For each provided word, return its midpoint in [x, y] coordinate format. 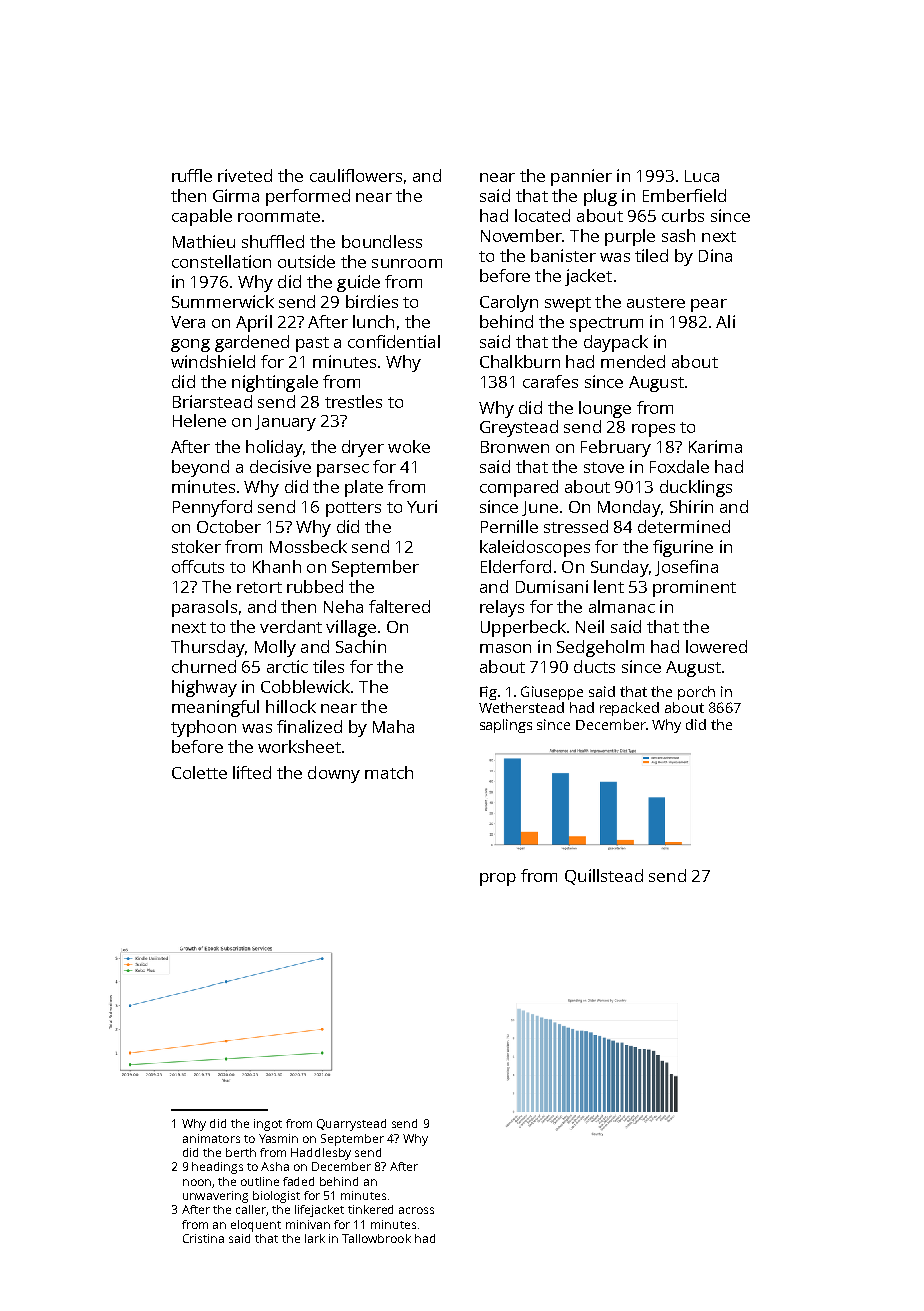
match [389, 772]
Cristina [203, 1238]
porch [696, 693]
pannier [581, 177]
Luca [702, 176]
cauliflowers [356, 175]
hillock [291, 706]
